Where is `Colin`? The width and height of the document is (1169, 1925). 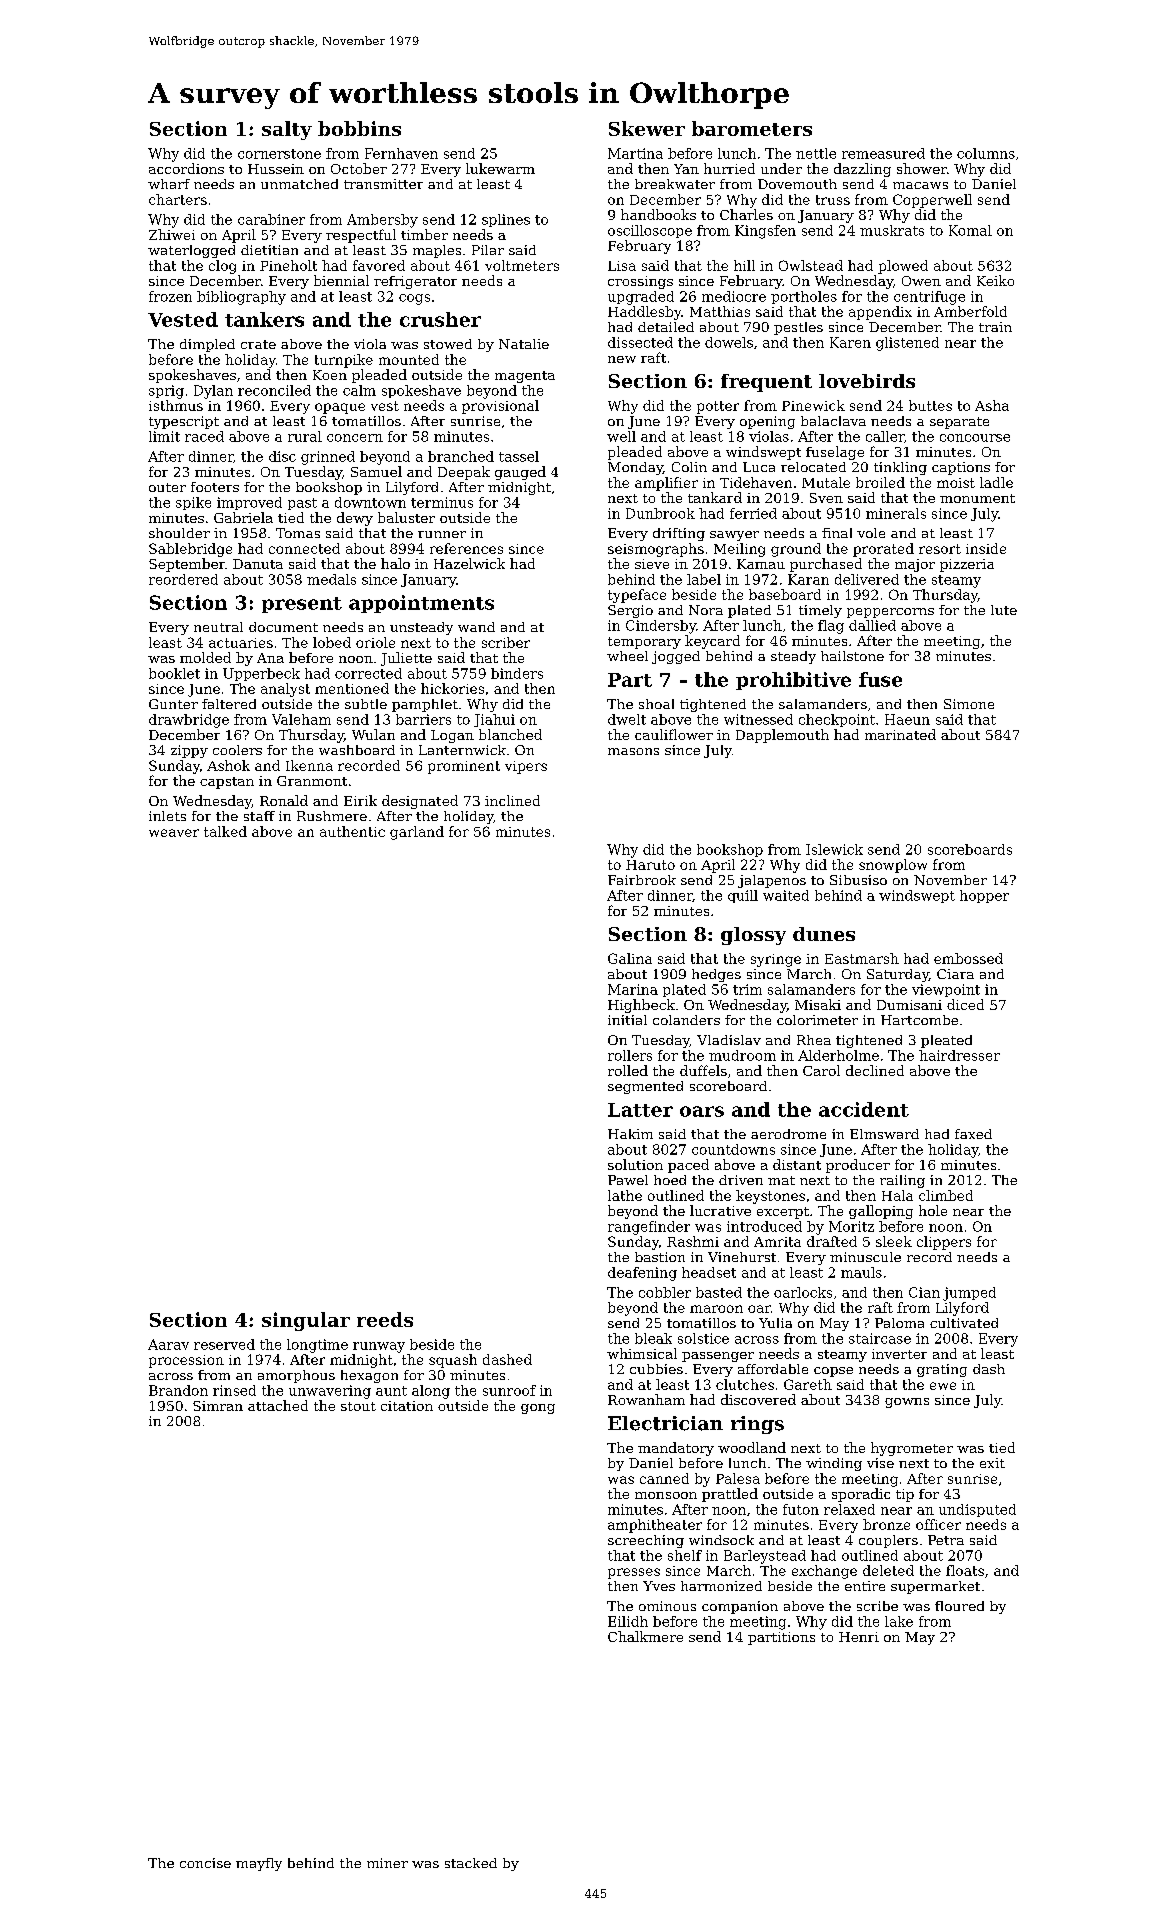
Colin is located at coordinates (689, 467).
